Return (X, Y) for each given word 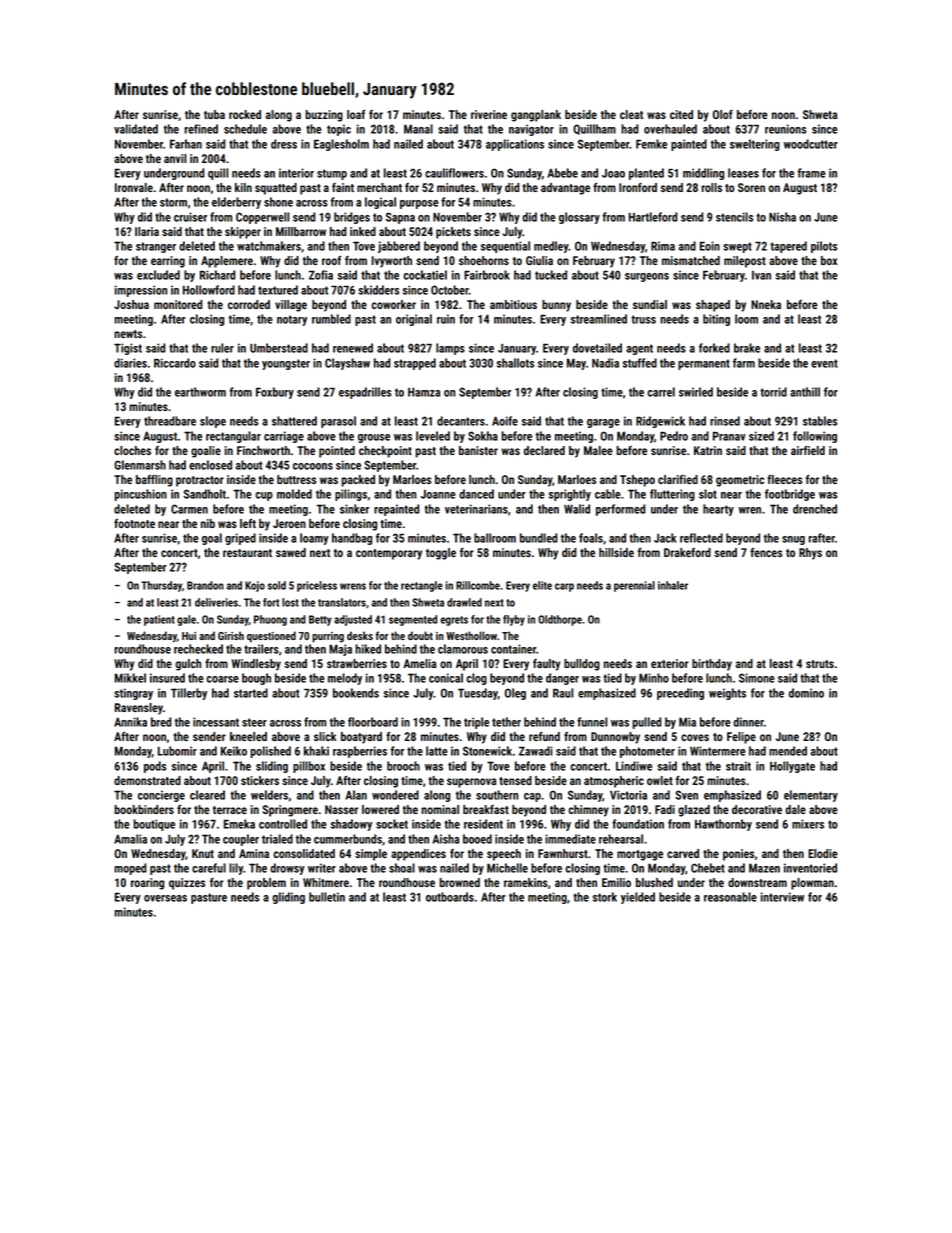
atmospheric (614, 782)
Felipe (741, 738)
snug (793, 540)
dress (284, 144)
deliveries (216, 602)
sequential (505, 247)
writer (322, 868)
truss (643, 319)
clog (476, 679)
